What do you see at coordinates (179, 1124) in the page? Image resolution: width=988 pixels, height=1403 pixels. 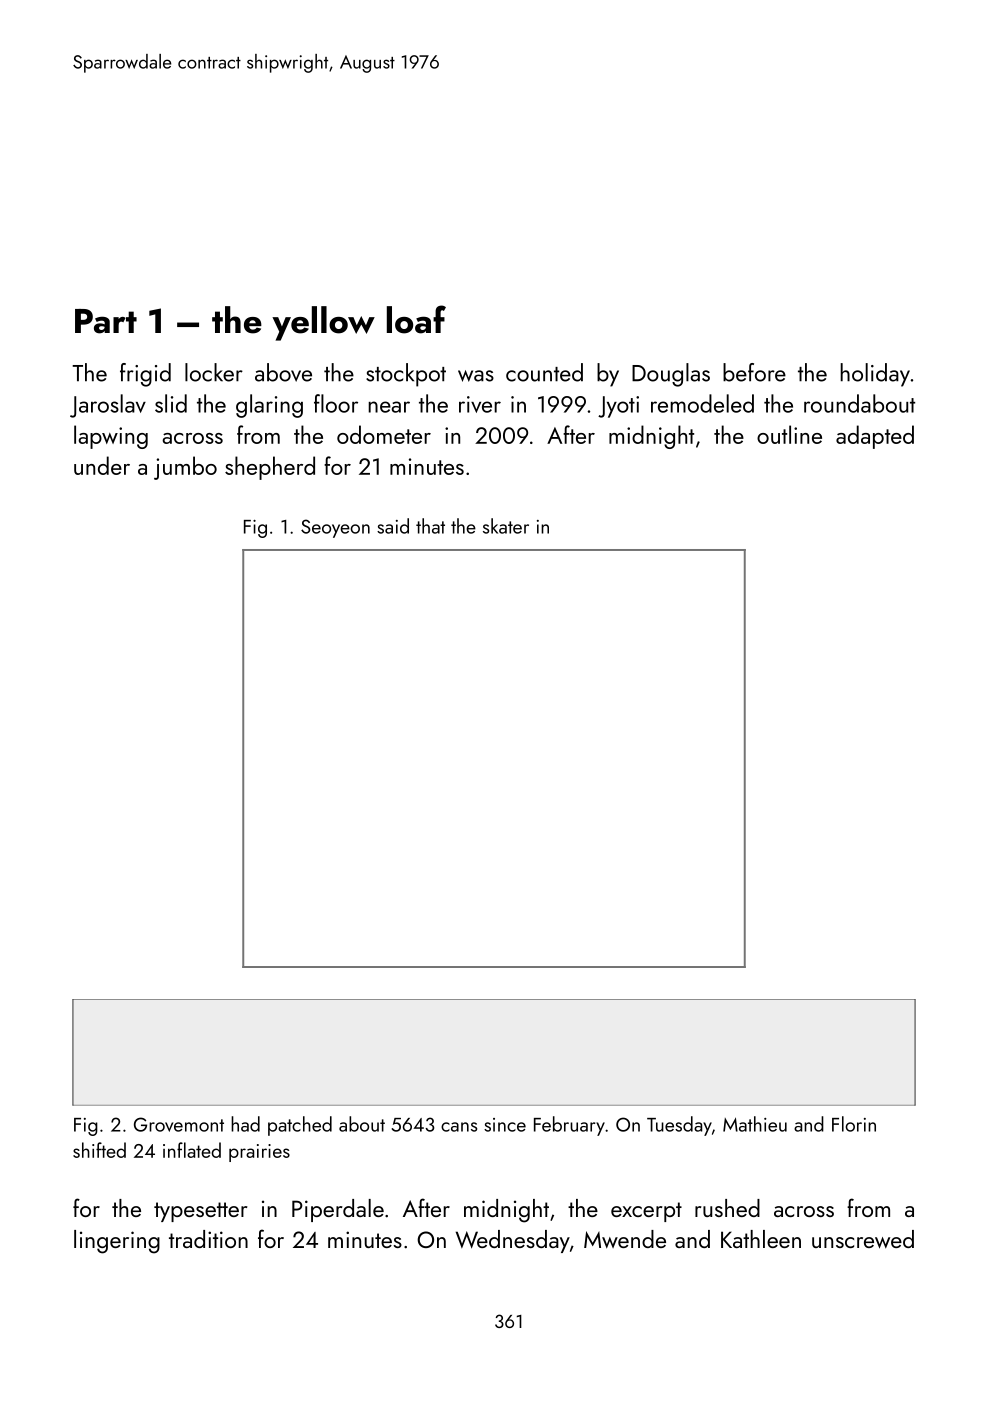 I see `Grovemont` at bounding box center [179, 1124].
